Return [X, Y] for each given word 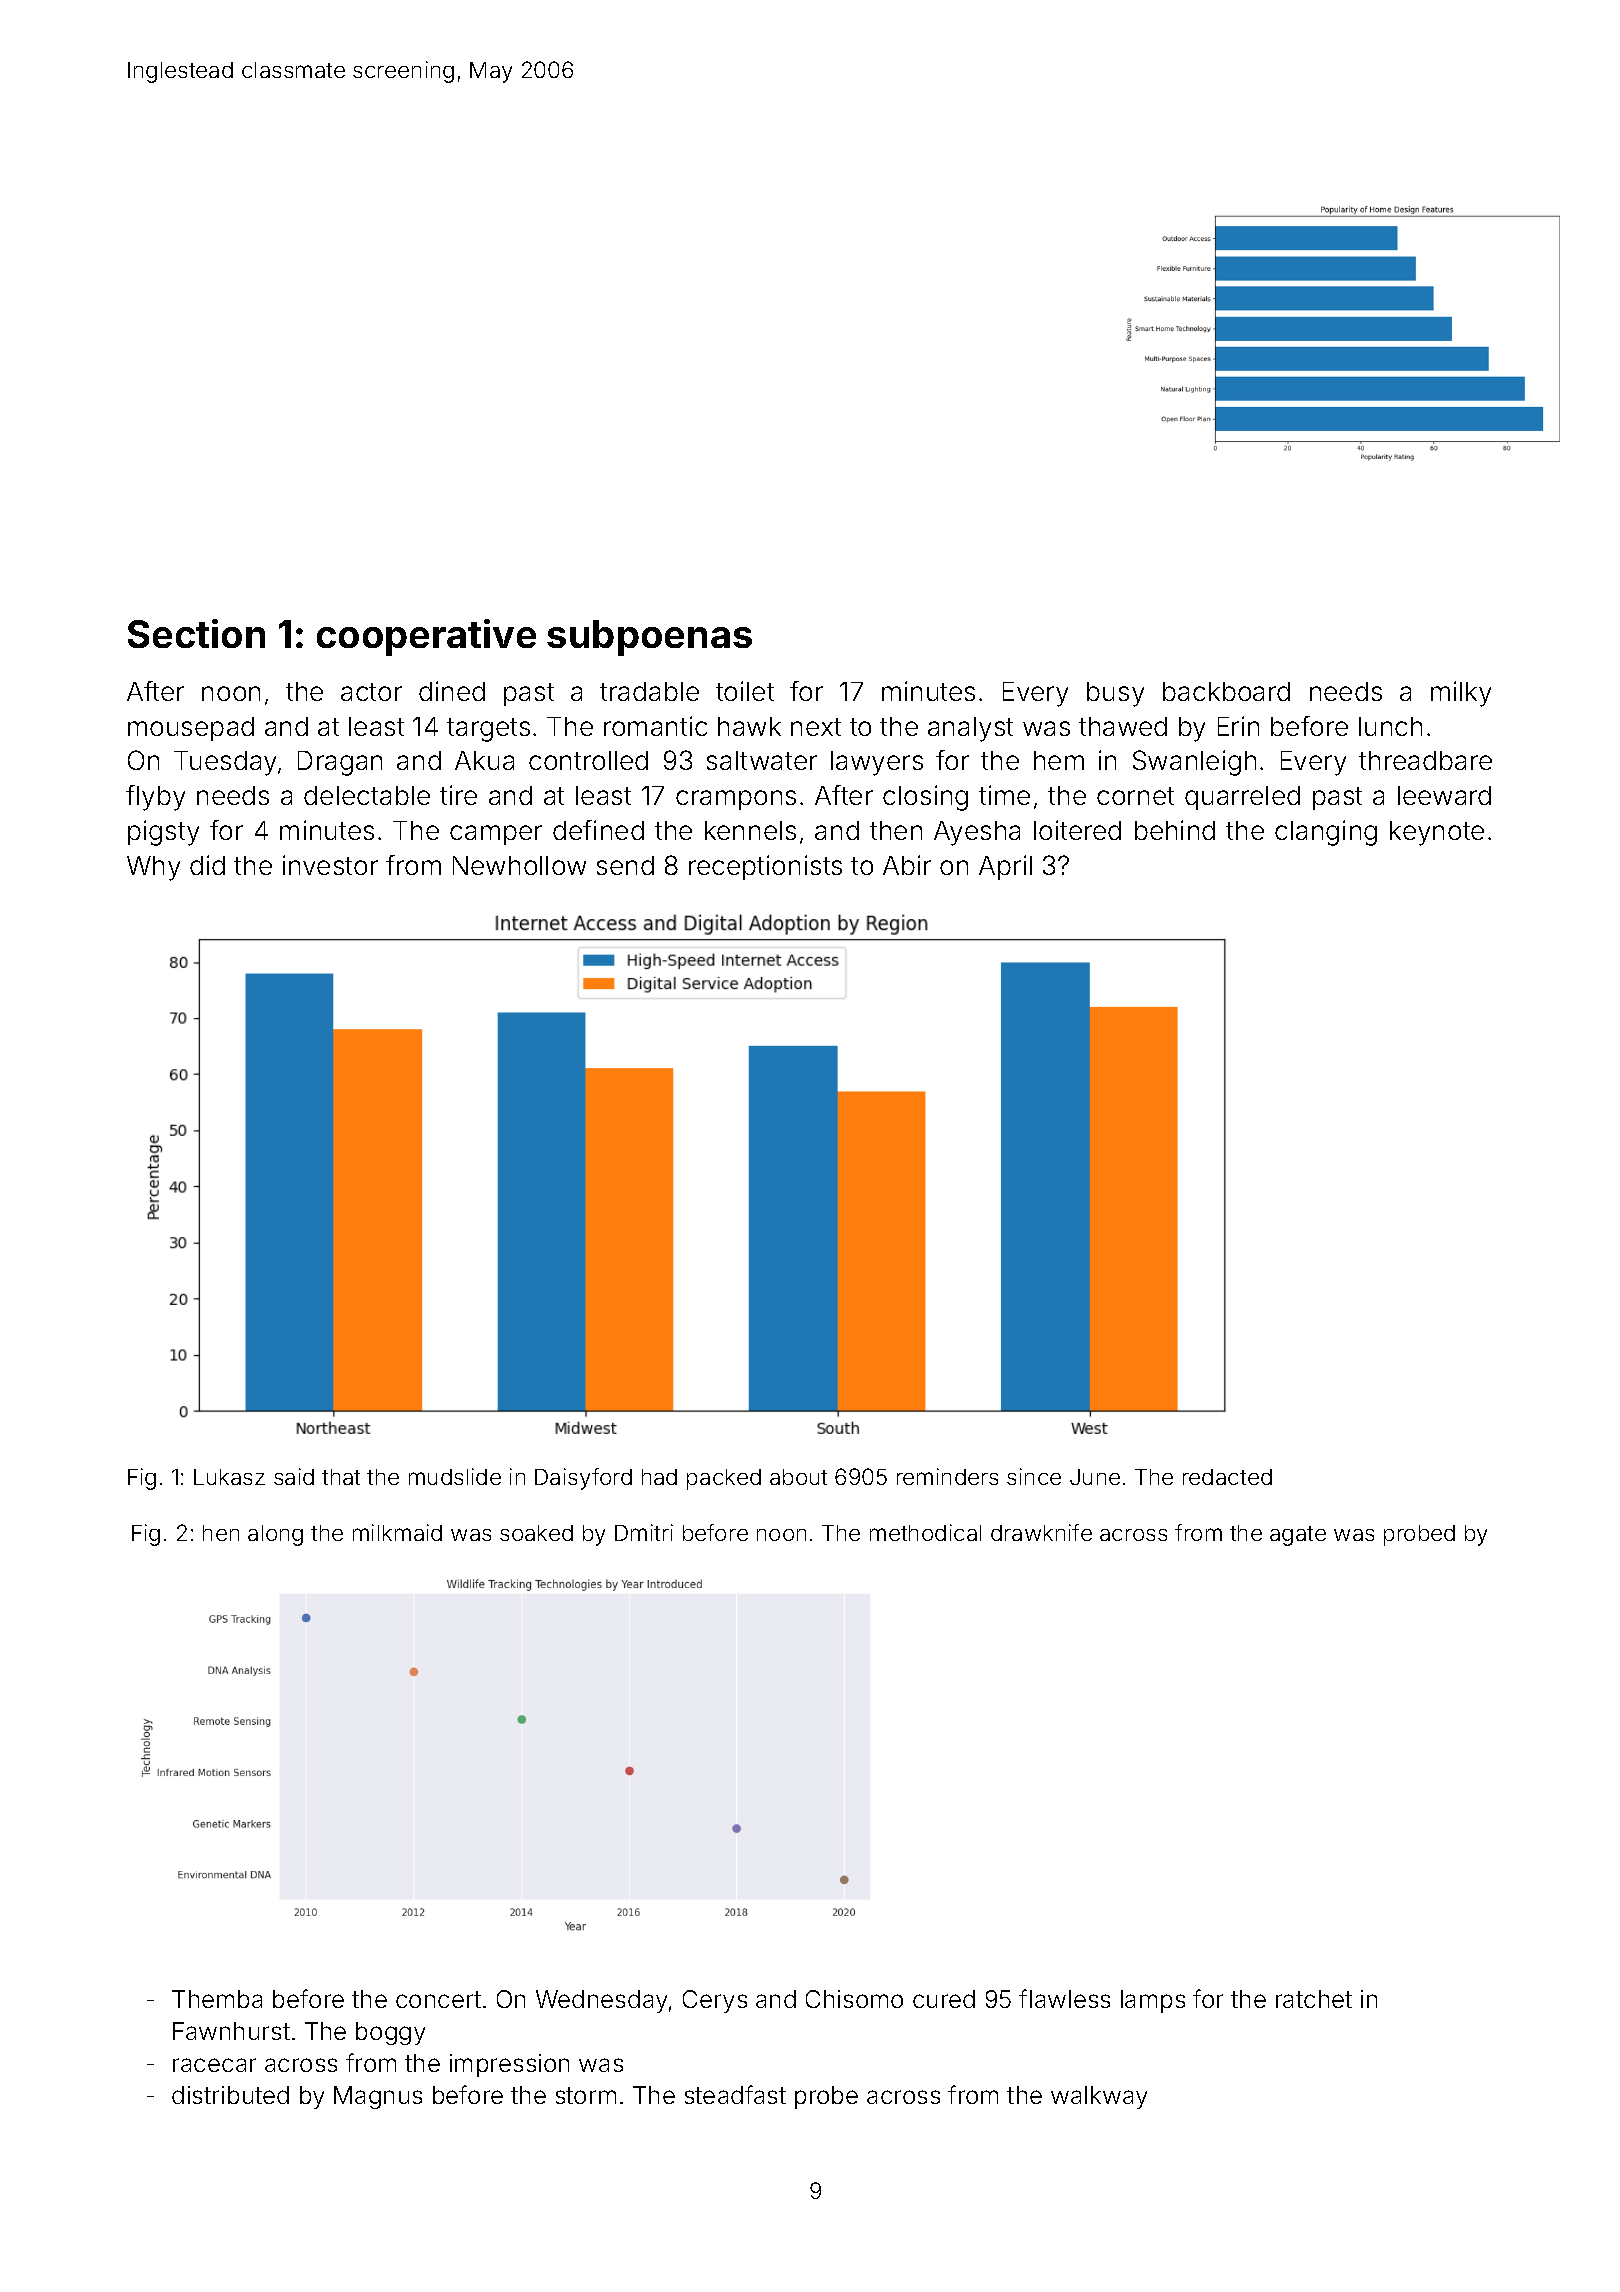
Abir [907, 865]
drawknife [1041, 1532]
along [275, 1535]
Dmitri [644, 1532]
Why [153, 868]
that [341, 1477]
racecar [214, 2065]
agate [1298, 1536]
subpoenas [649, 638]
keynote [1437, 833]
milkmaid [397, 1532]
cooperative [426, 637]
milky [1461, 694]
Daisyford [583, 1479]
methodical [925, 1532]
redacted [1227, 1477]
